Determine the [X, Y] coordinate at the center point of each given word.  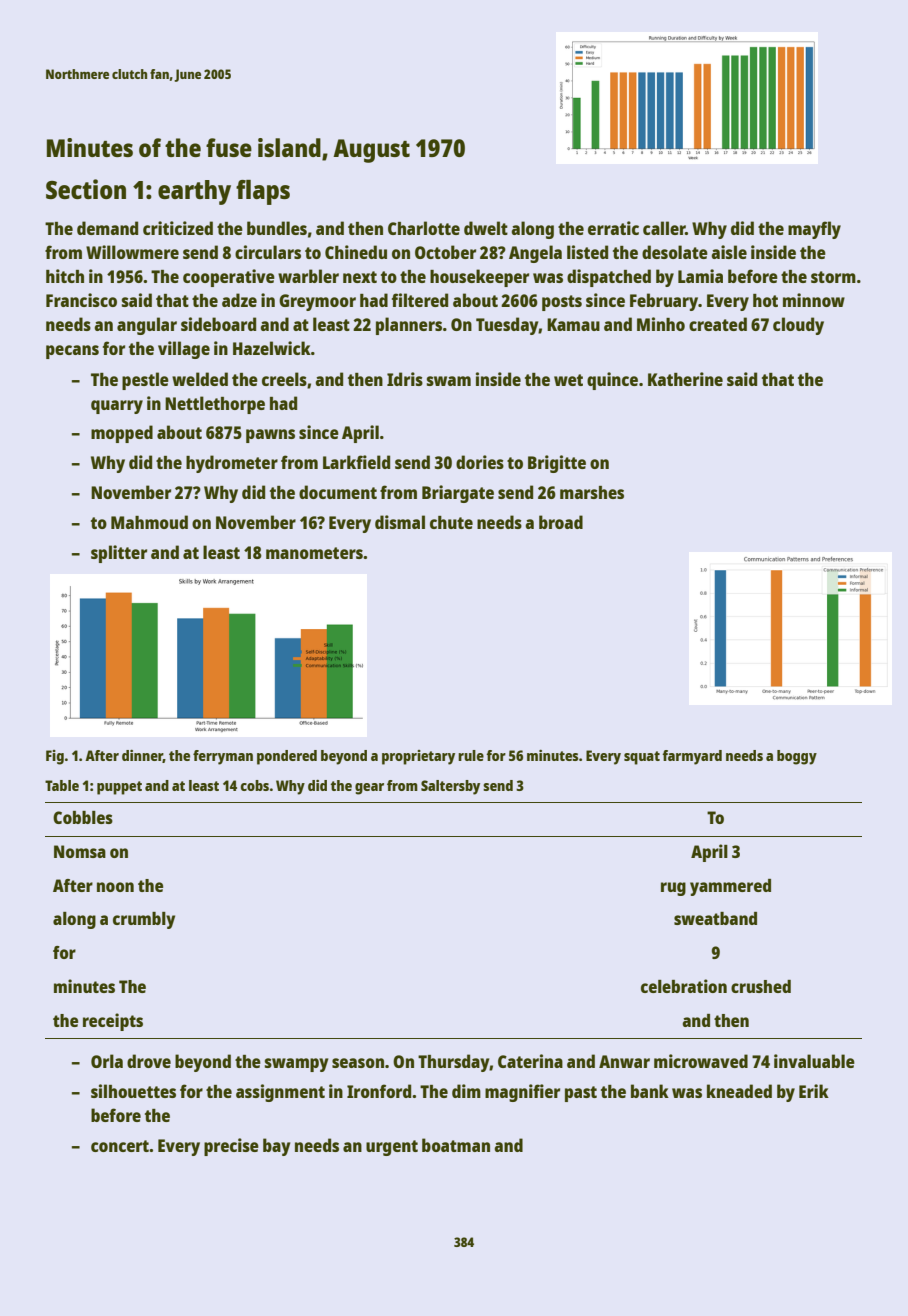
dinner [142, 756]
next [360, 277]
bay [276, 1147]
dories [480, 462]
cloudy [798, 326]
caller [664, 228]
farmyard [692, 757]
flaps [263, 192]
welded [200, 379]
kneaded [739, 1091]
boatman [456, 1145]
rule [471, 755]
